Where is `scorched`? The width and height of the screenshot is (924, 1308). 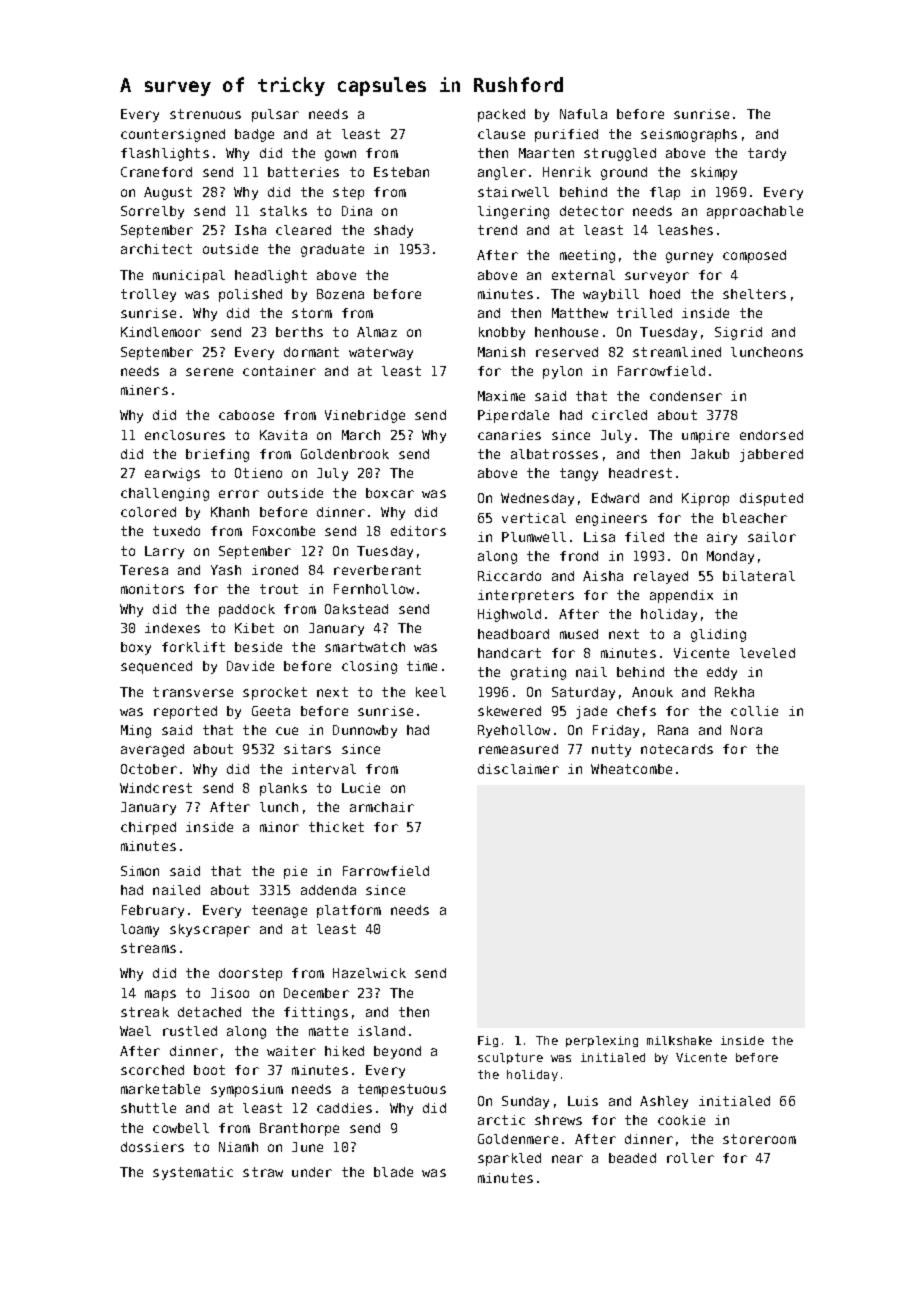 scorched is located at coordinates (152, 1070).
